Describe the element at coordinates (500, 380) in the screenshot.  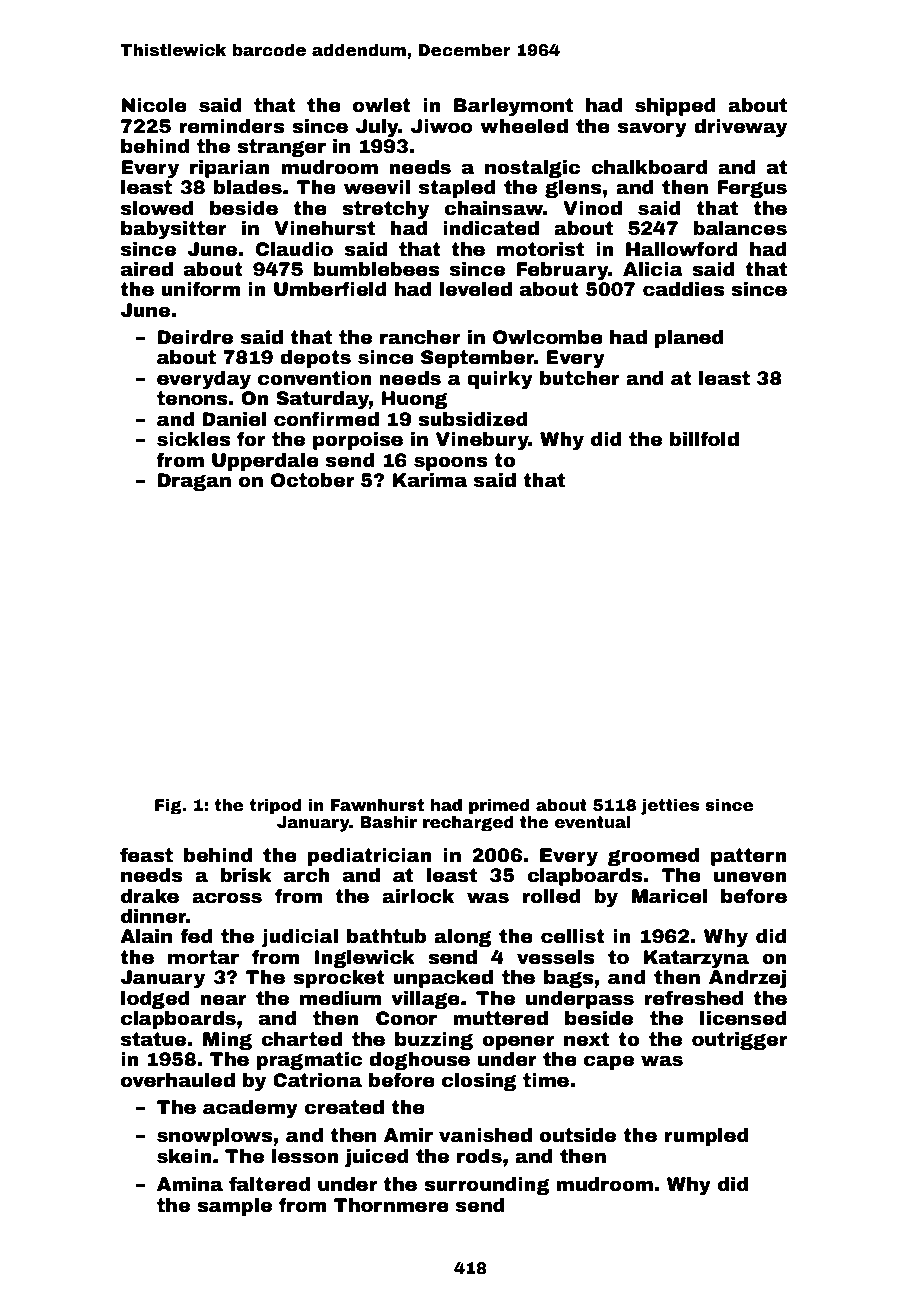
I see `quirky` at that location.
